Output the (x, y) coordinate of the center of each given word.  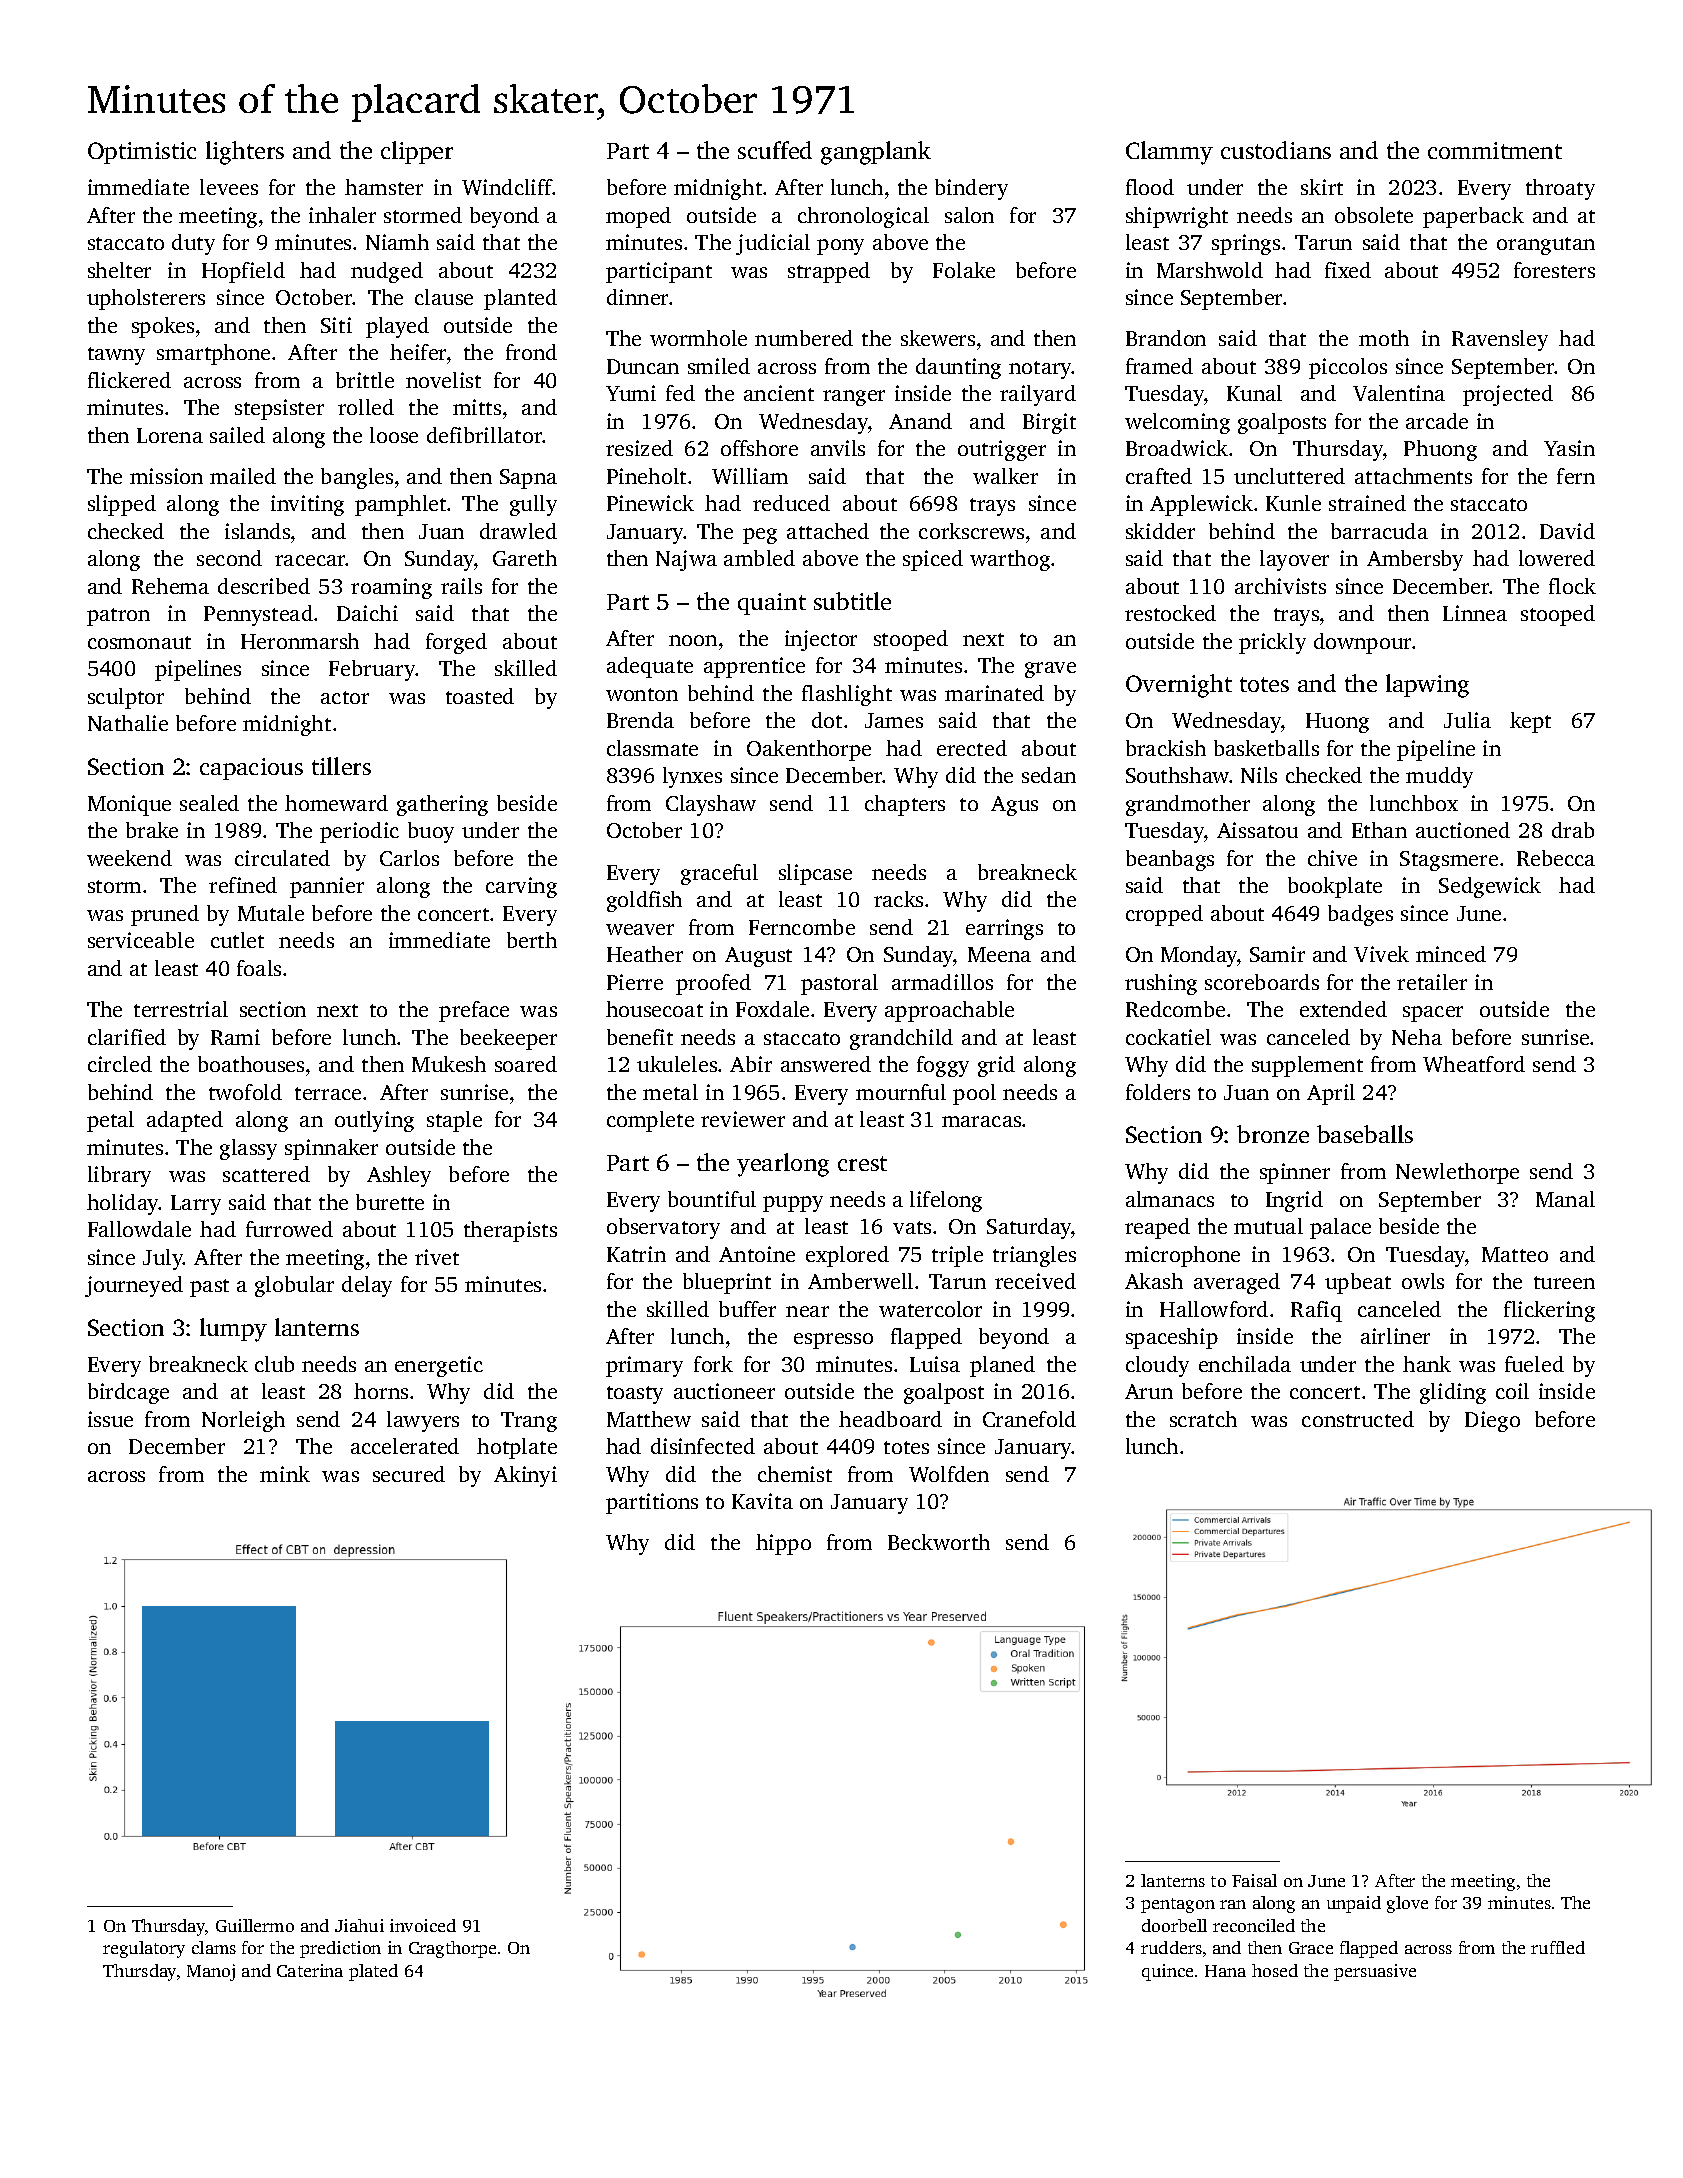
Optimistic (142, 153)
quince (1167, 1972)
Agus (1014, 806)
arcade (1437, 421)
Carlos (409, 858)
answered (826, 1064)
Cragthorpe (452, 1949)
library (119, 1176)
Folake (964, 270)
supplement (1307, 1066)
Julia (1467, 720)
